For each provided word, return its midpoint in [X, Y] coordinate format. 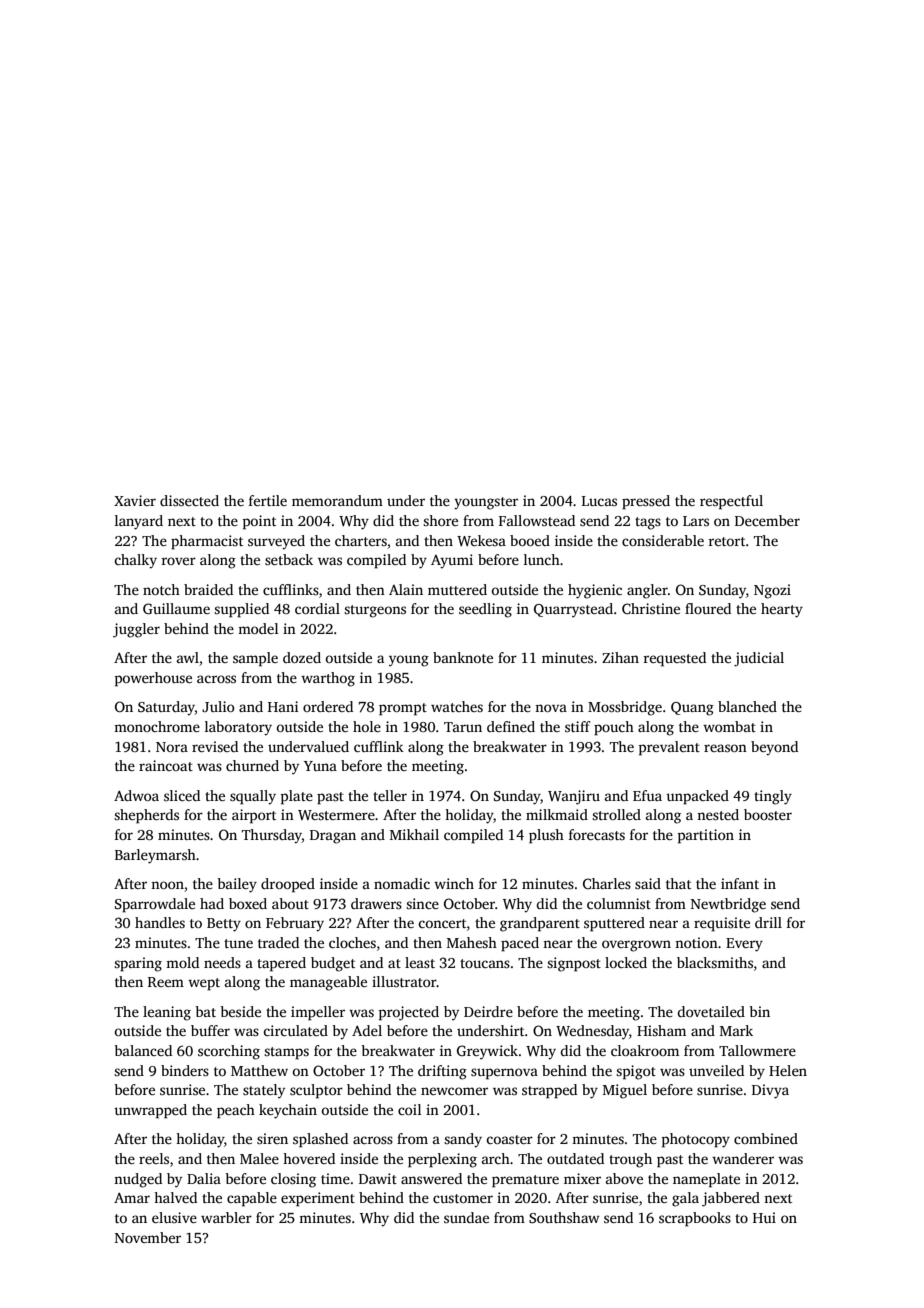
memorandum [337, 500]
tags [648, 523]
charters [361, 540]
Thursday [272, 836]
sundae [466, 1217]
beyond [774, 748]
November [148, 1237]
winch [454, 883]
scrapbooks [695, 1219]
